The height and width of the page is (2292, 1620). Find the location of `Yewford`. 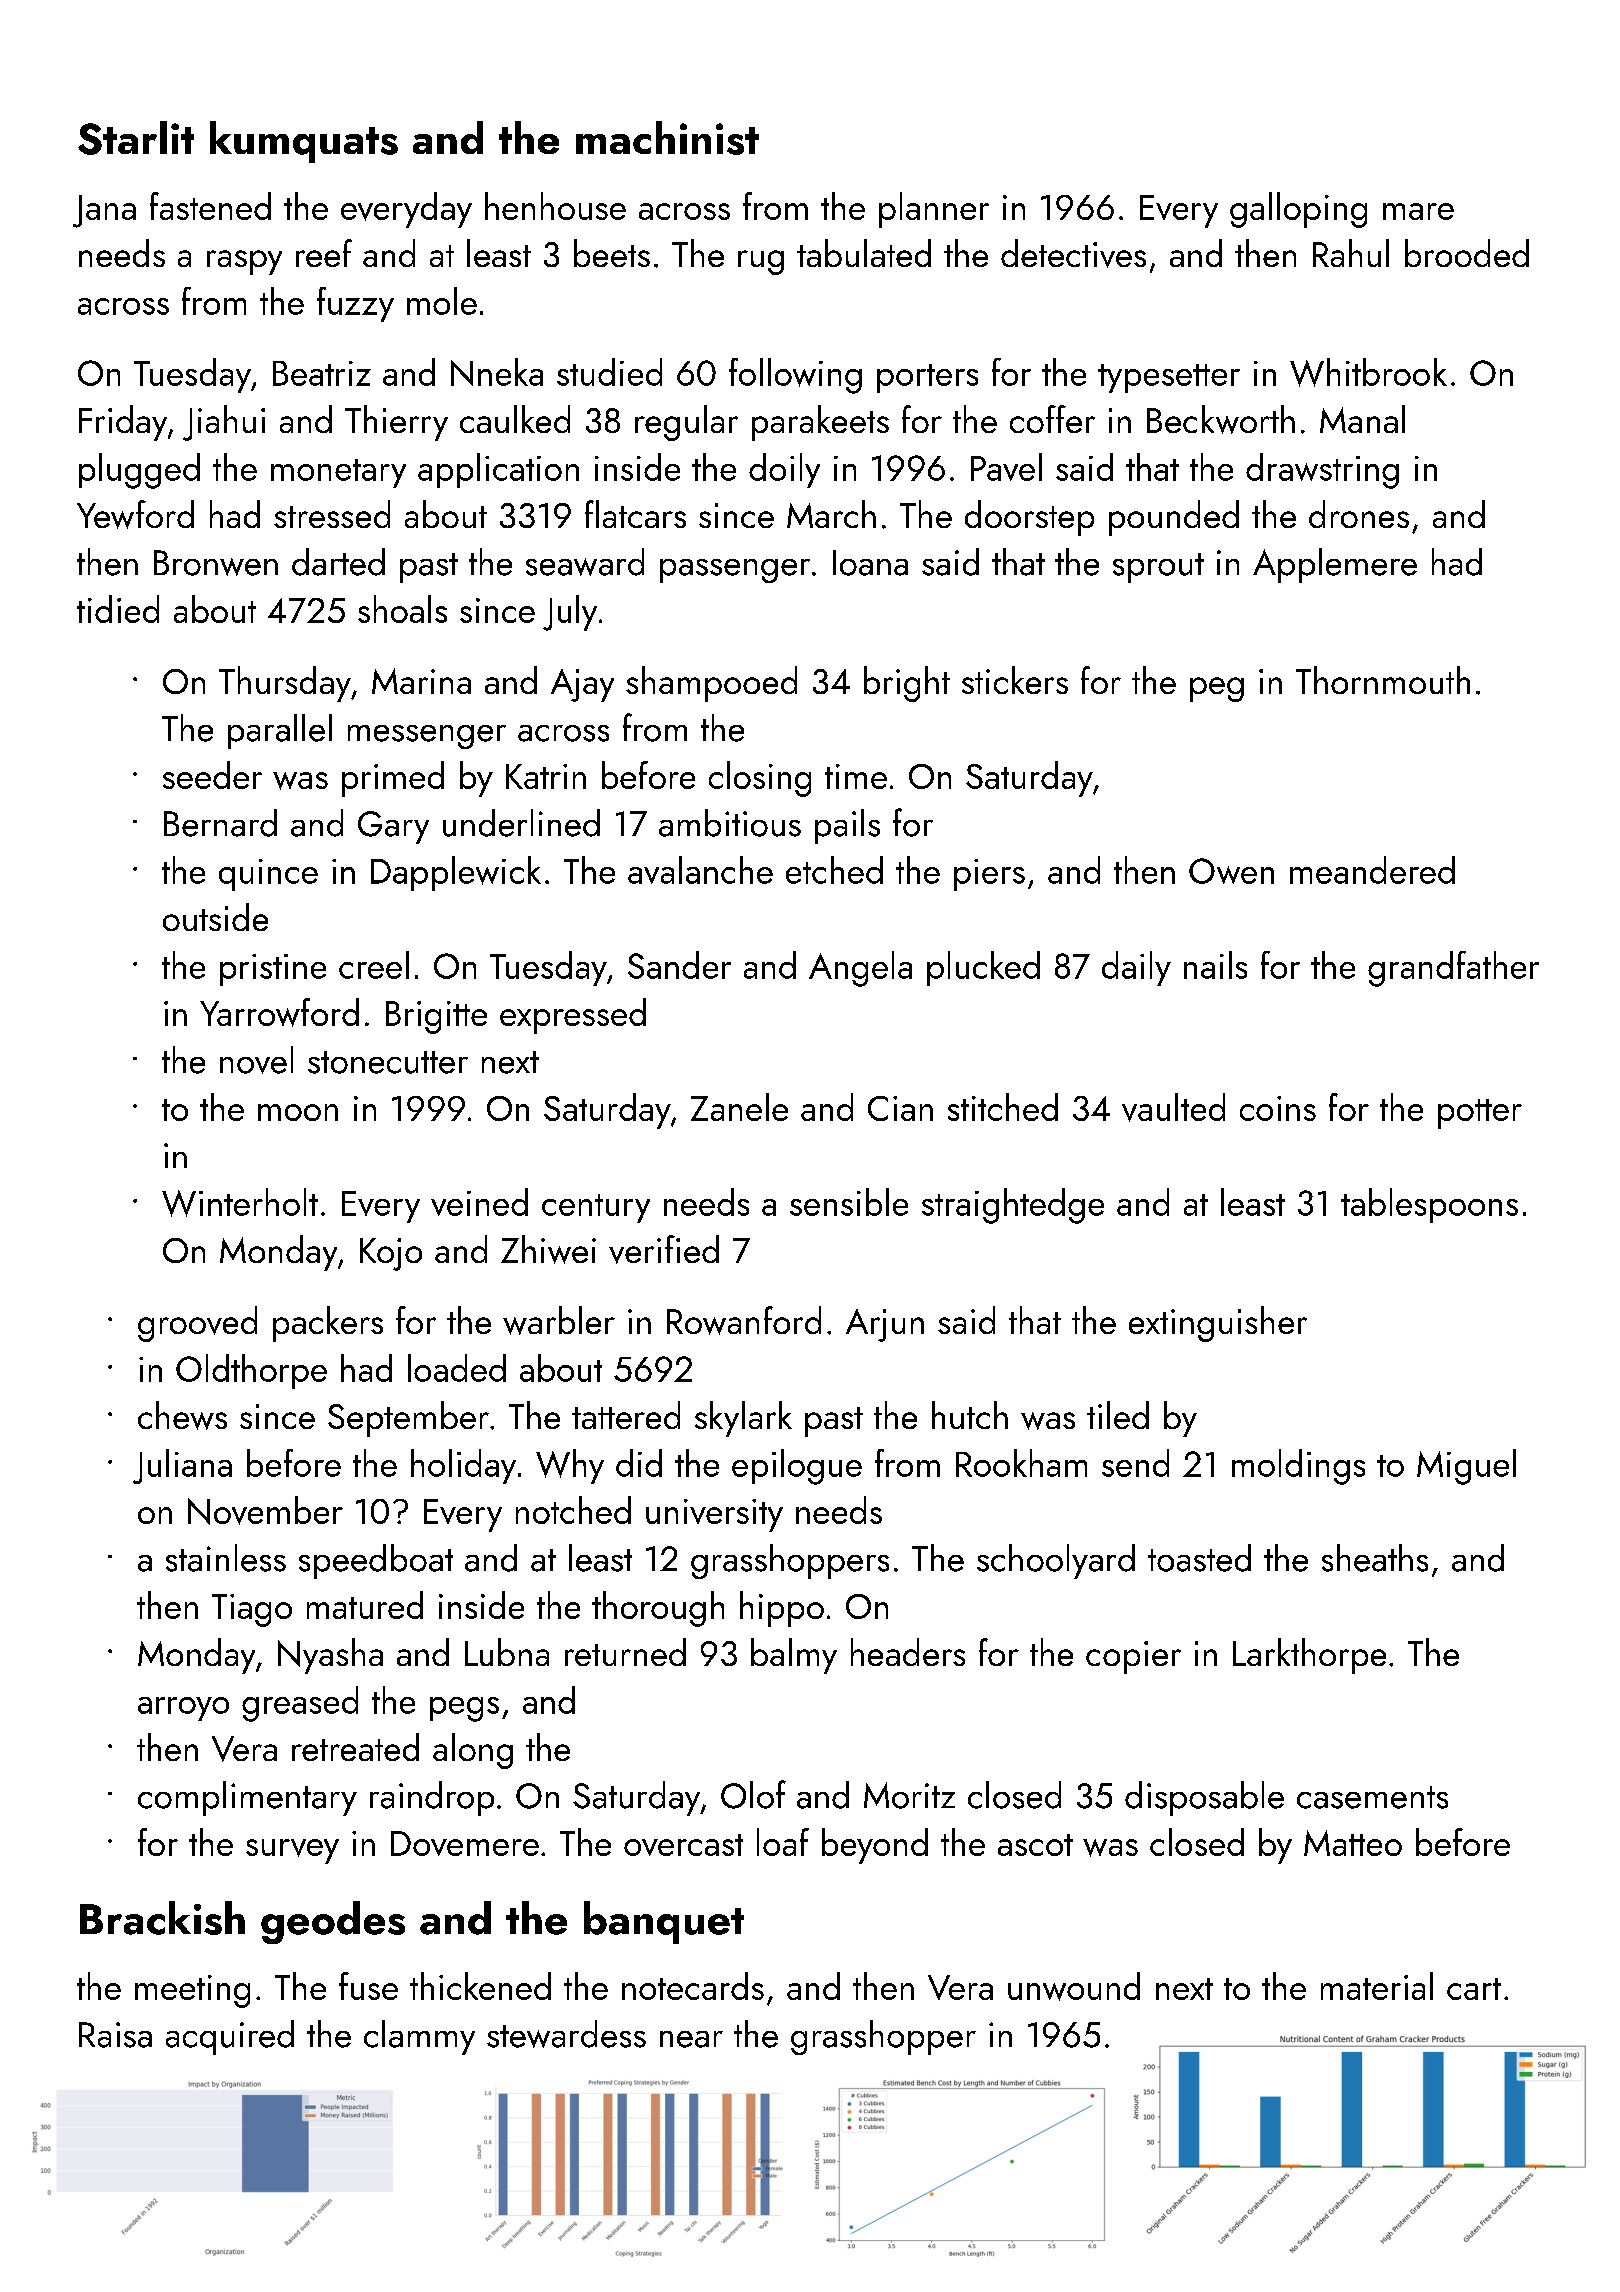

Yewford is located at coordinates (135, 514).
